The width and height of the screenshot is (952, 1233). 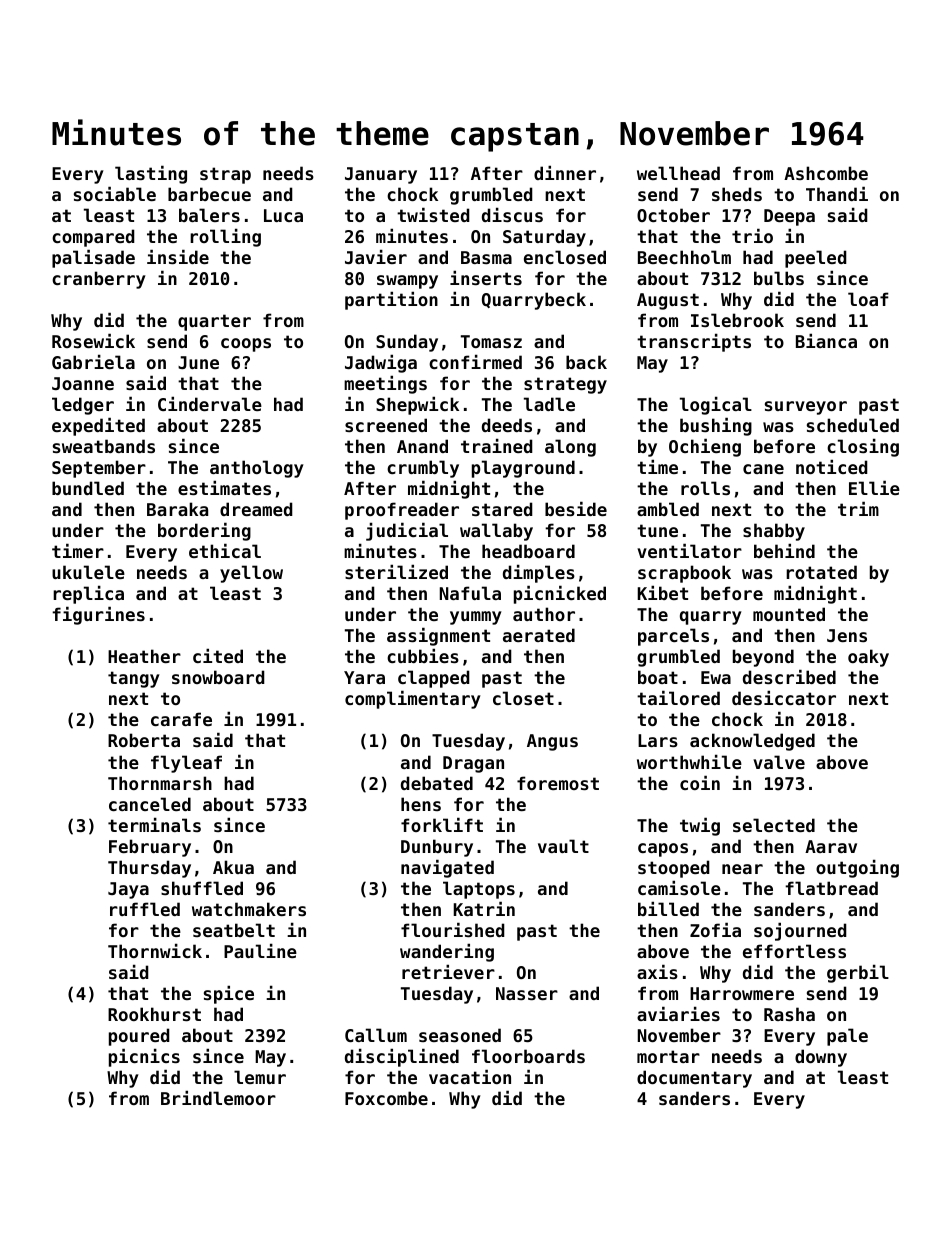 What do you see at coordinates (484, 908) in the screenshot?
I see `Katrin` at bounding box center [484, 908].
